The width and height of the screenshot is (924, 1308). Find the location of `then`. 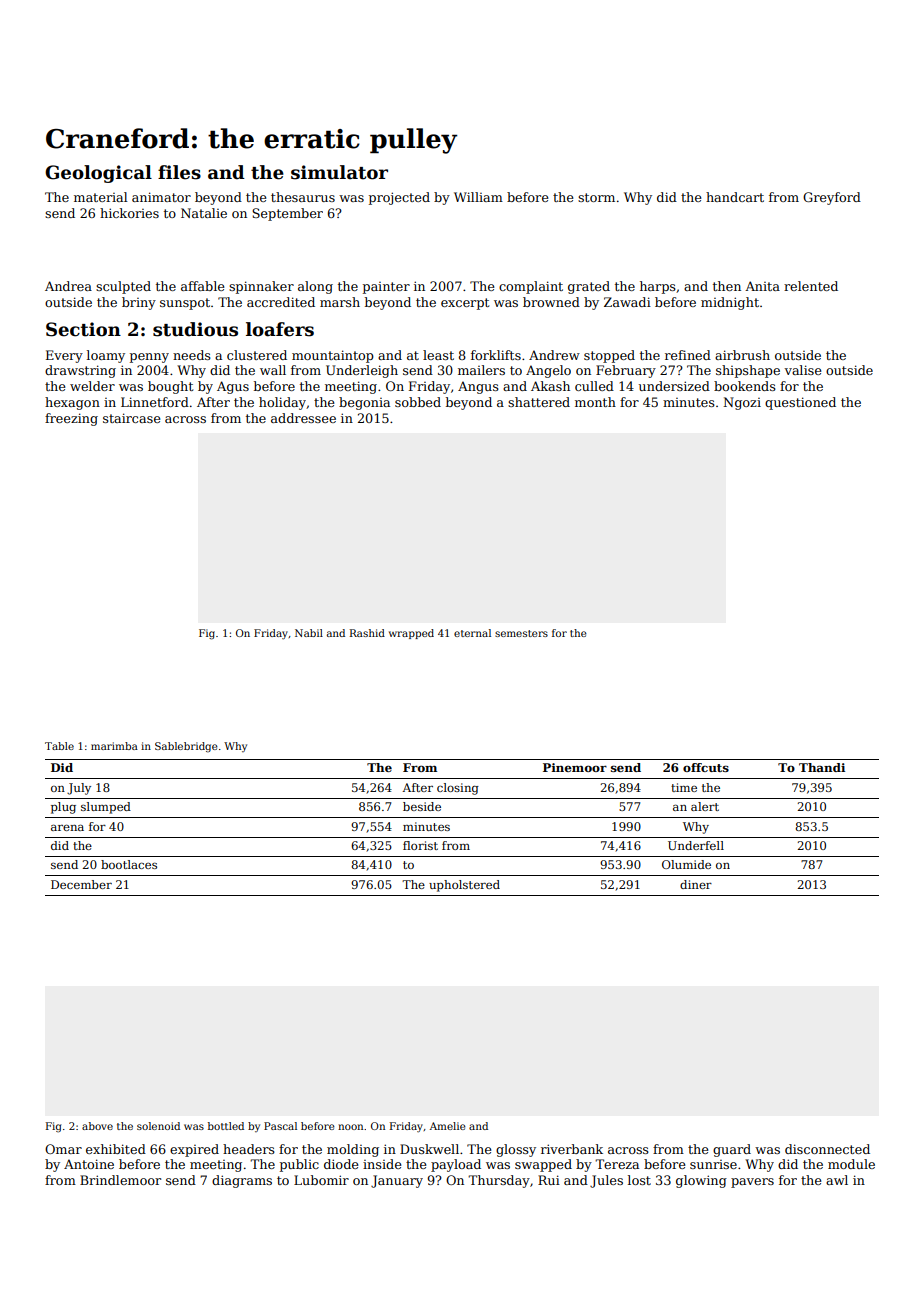

then is located at coordinates (727, 286).
